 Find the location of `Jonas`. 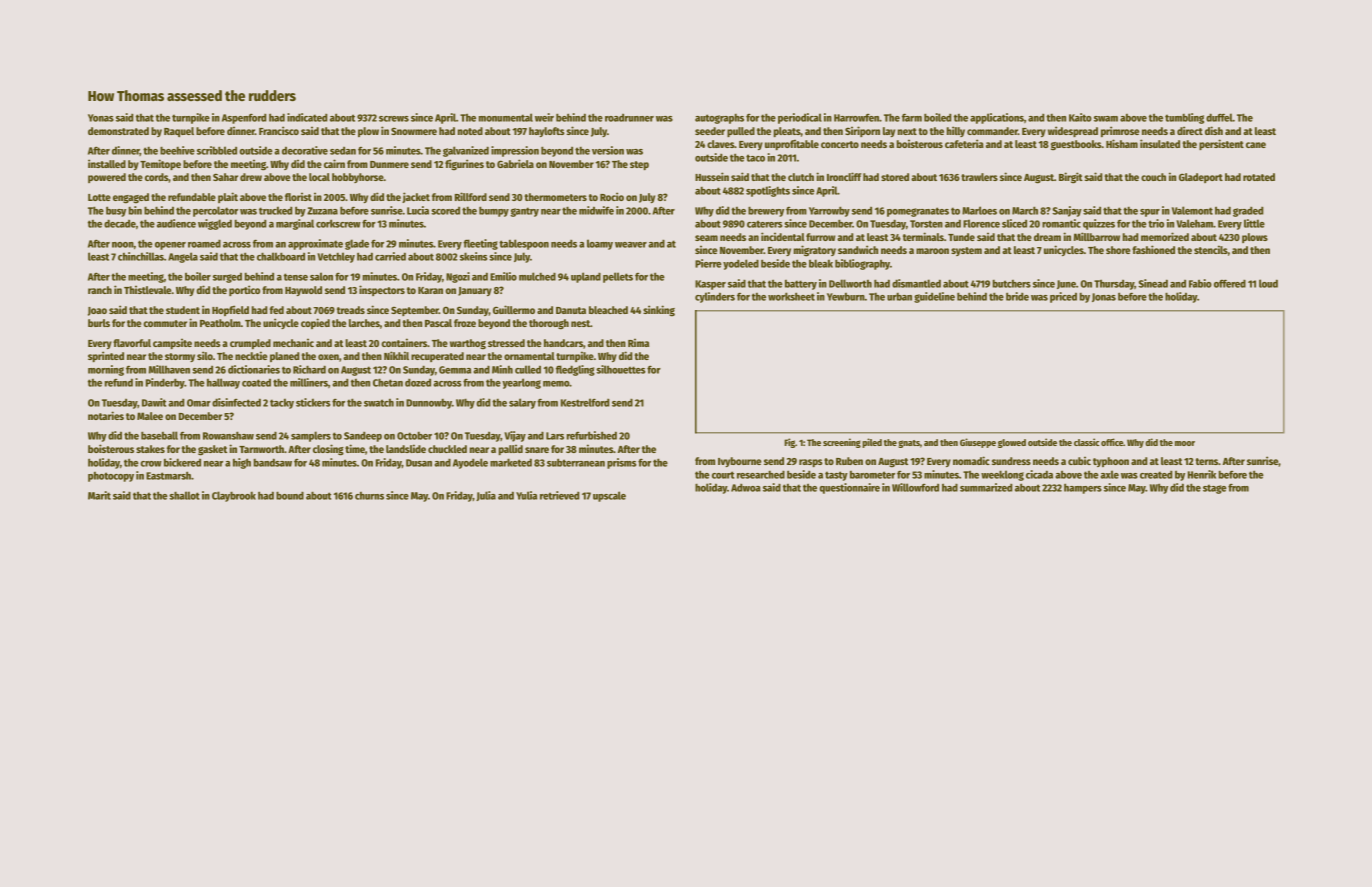

Jonas is located at coordinates (1104, 297).
